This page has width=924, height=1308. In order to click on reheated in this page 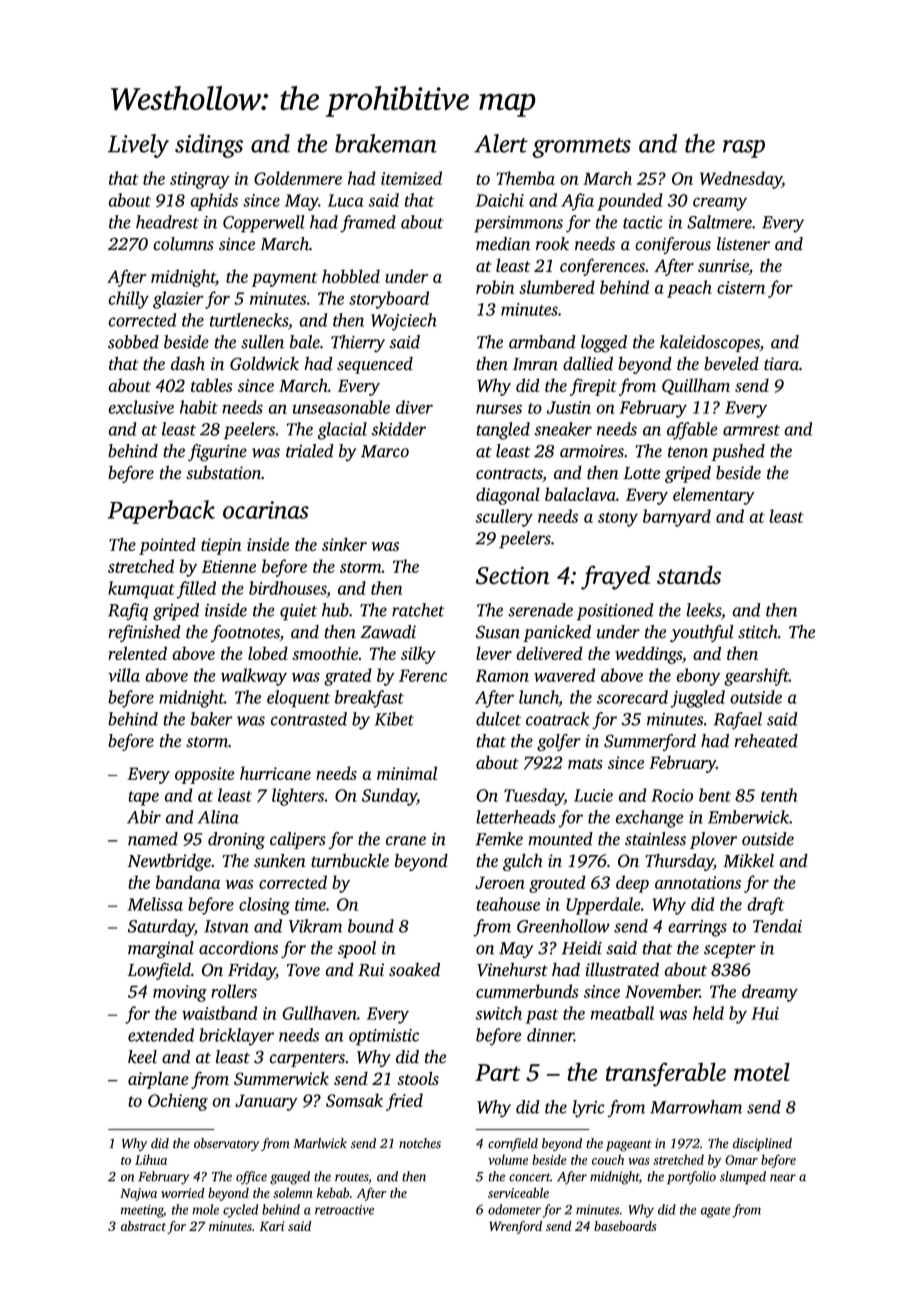, I will do `click(766, 741)`.
